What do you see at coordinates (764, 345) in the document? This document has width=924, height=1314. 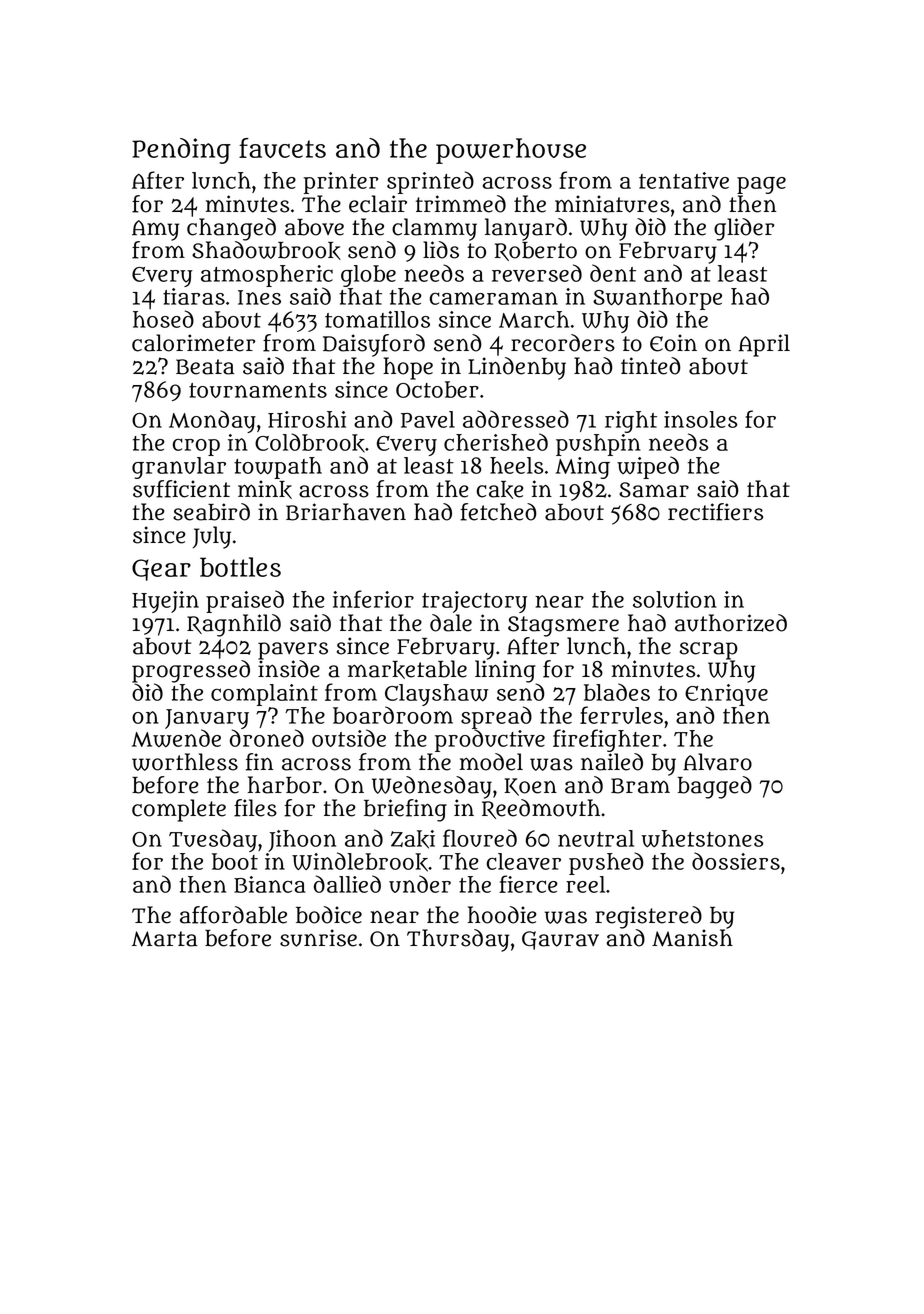 I see `April` at bounding box center [764, 345].
